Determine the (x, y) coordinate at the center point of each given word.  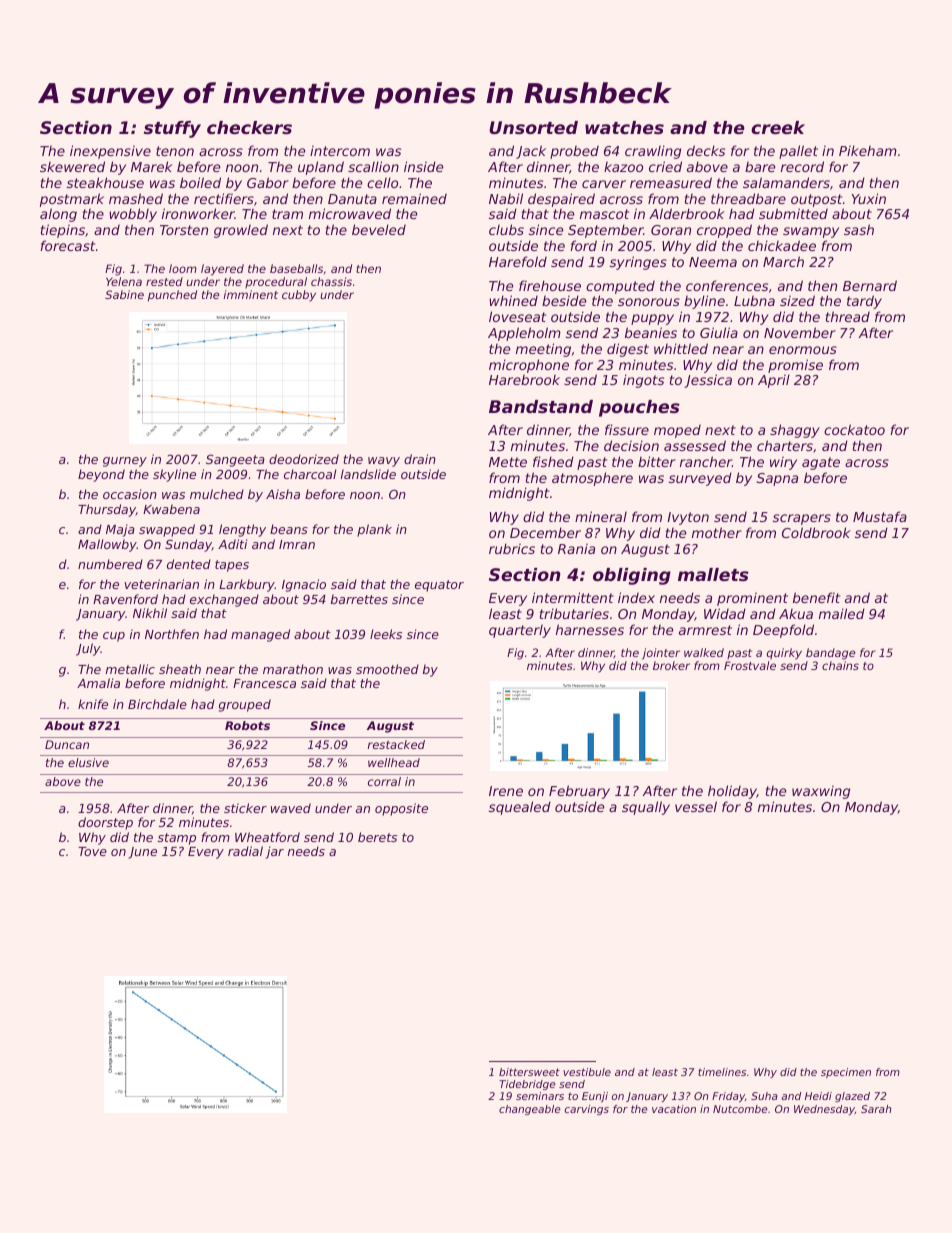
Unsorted (533, 127)
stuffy (172, 129)
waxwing (821, 792)
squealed (520, 808)
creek (778, 127)
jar (275, 852)
